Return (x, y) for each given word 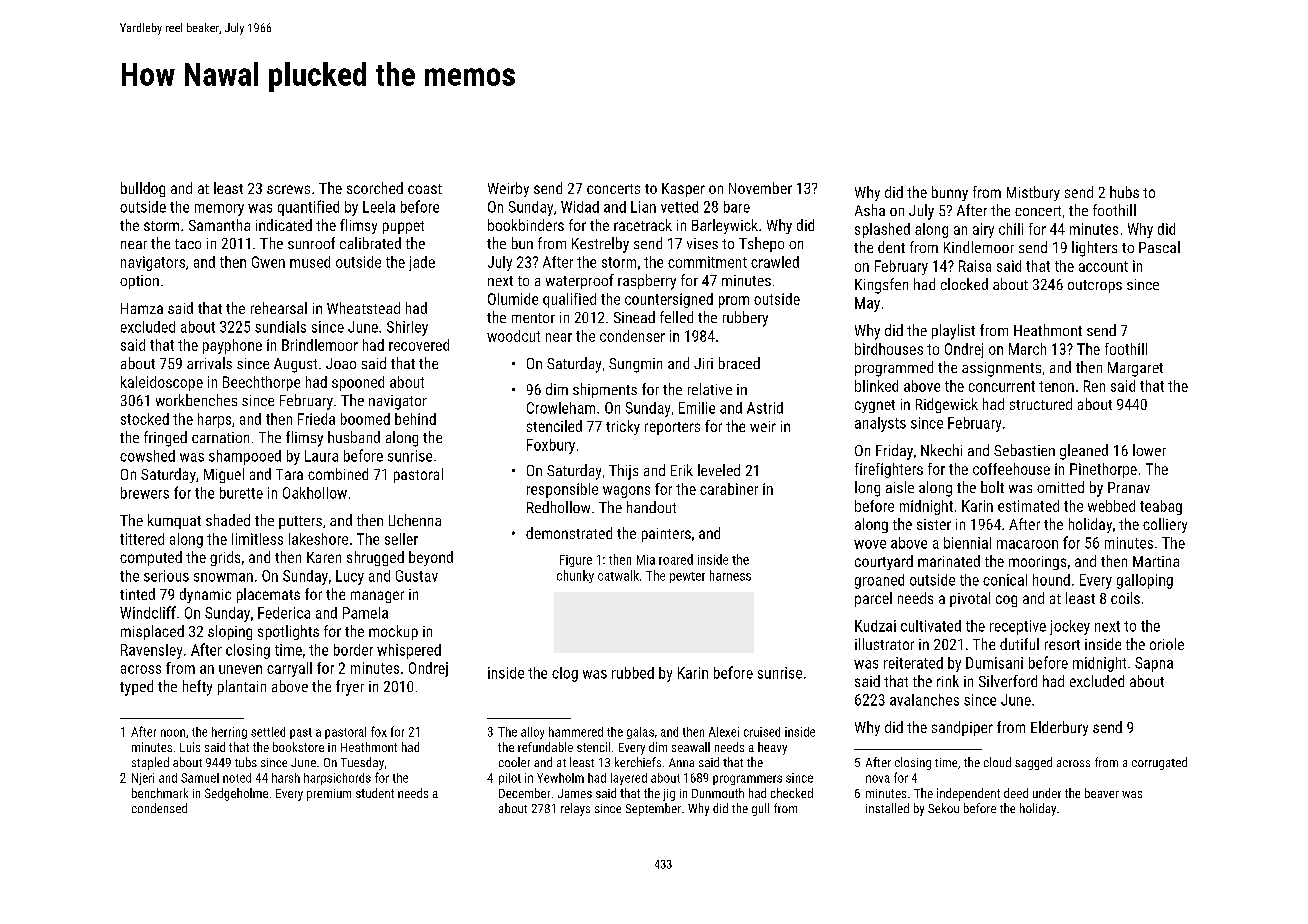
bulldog (143, 189)
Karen (324, 557)
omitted (1060, 487)
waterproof (580, 281)
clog (565, 674)
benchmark (160, 793)
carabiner (729, 489)
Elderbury (1059, 728)
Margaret (1135, 369)
